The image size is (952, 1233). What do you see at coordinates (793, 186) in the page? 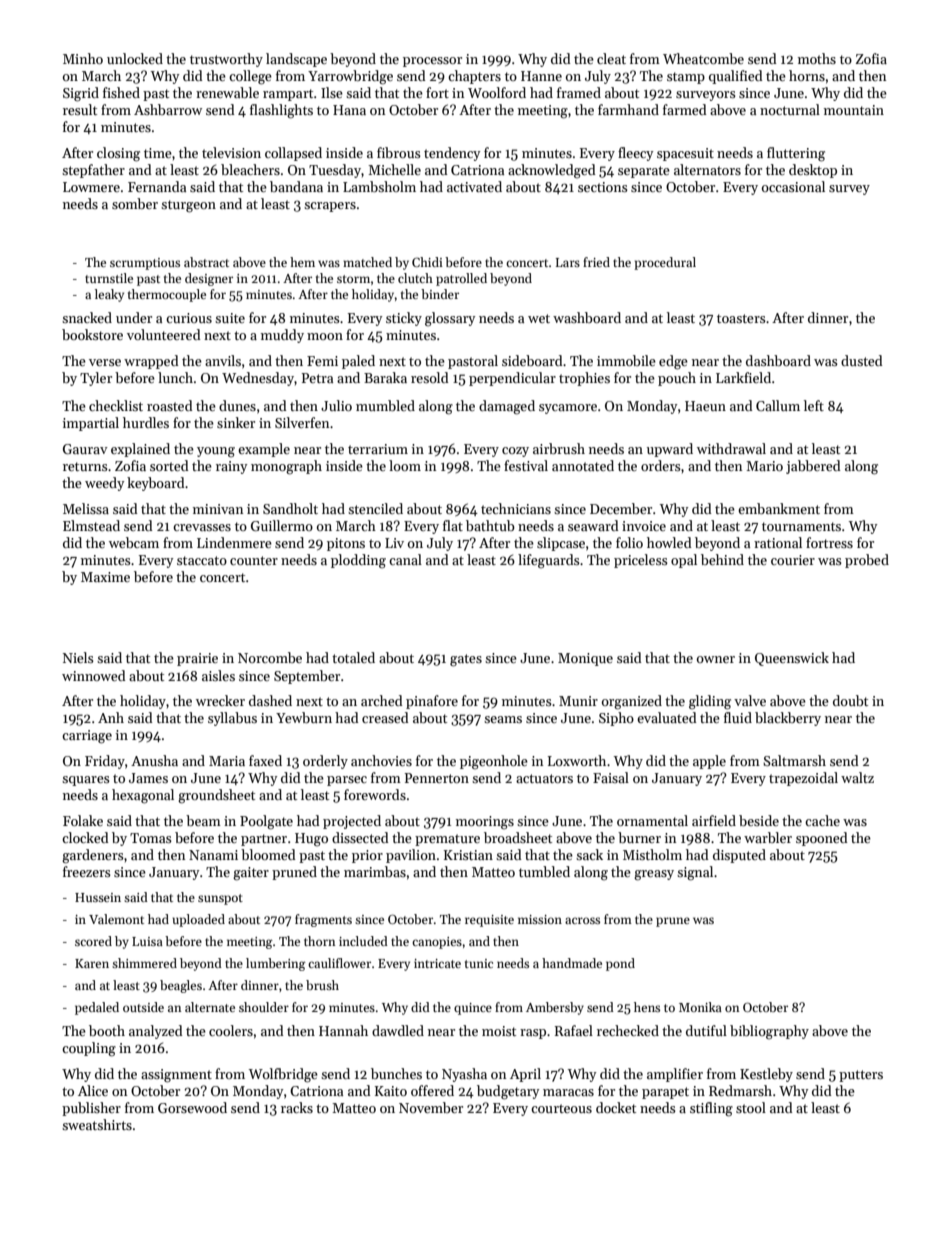
I see `occasional` at bounding box center [793, 186].
